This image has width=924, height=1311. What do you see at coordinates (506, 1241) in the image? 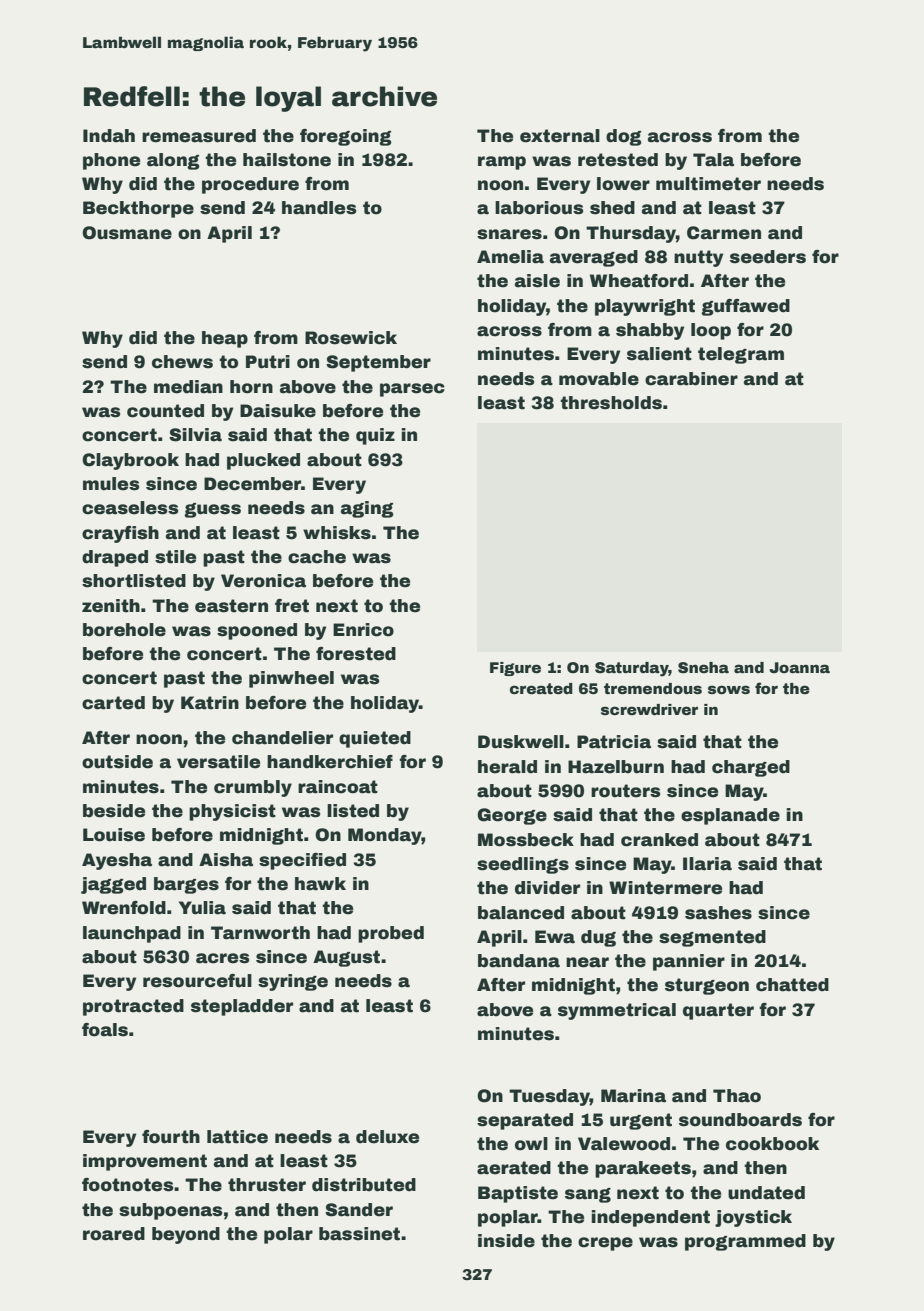
I see `inside` at bounding box center [506, 1241].
